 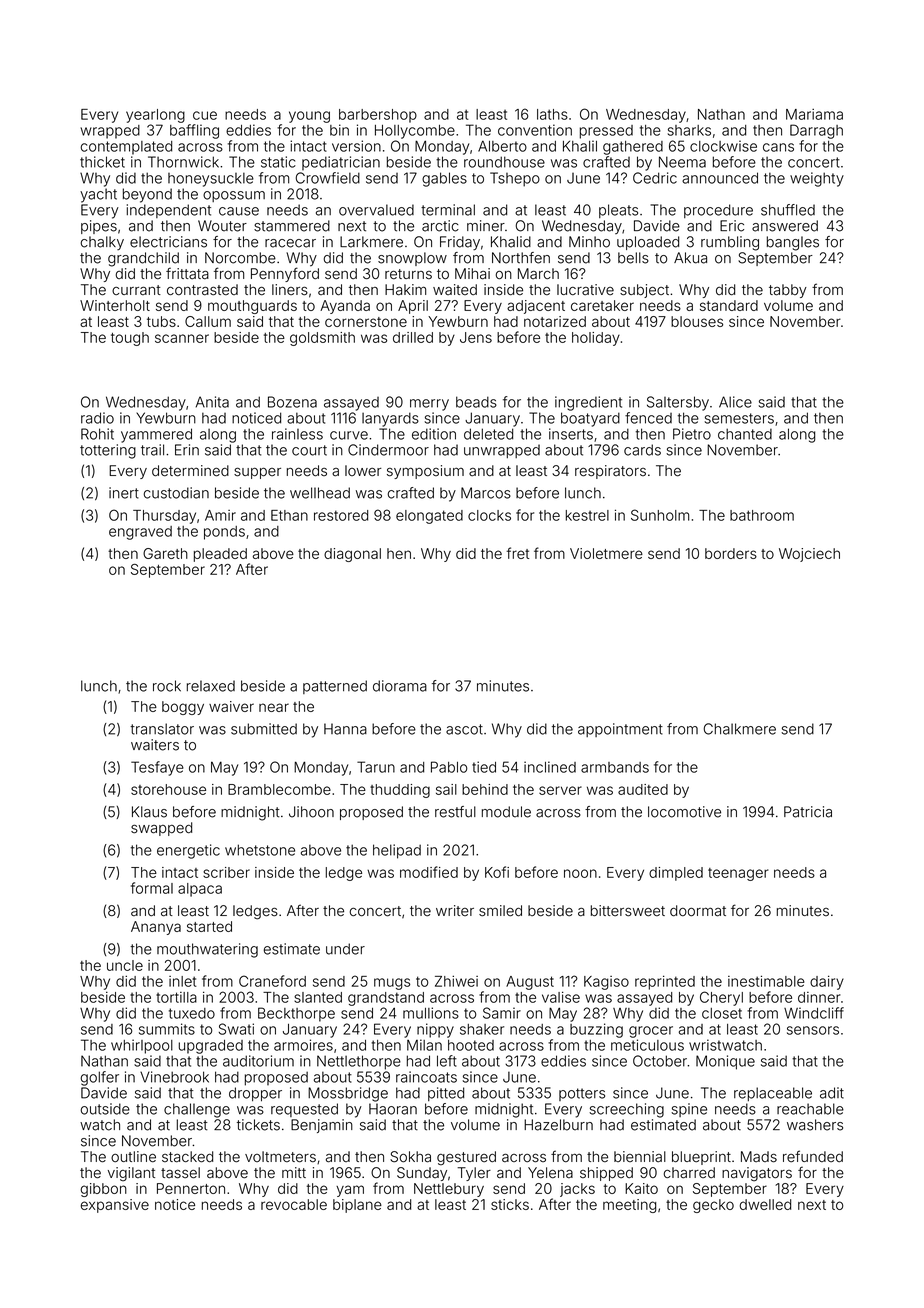 I want to click on barbershop, so click(x=378, y=116).
